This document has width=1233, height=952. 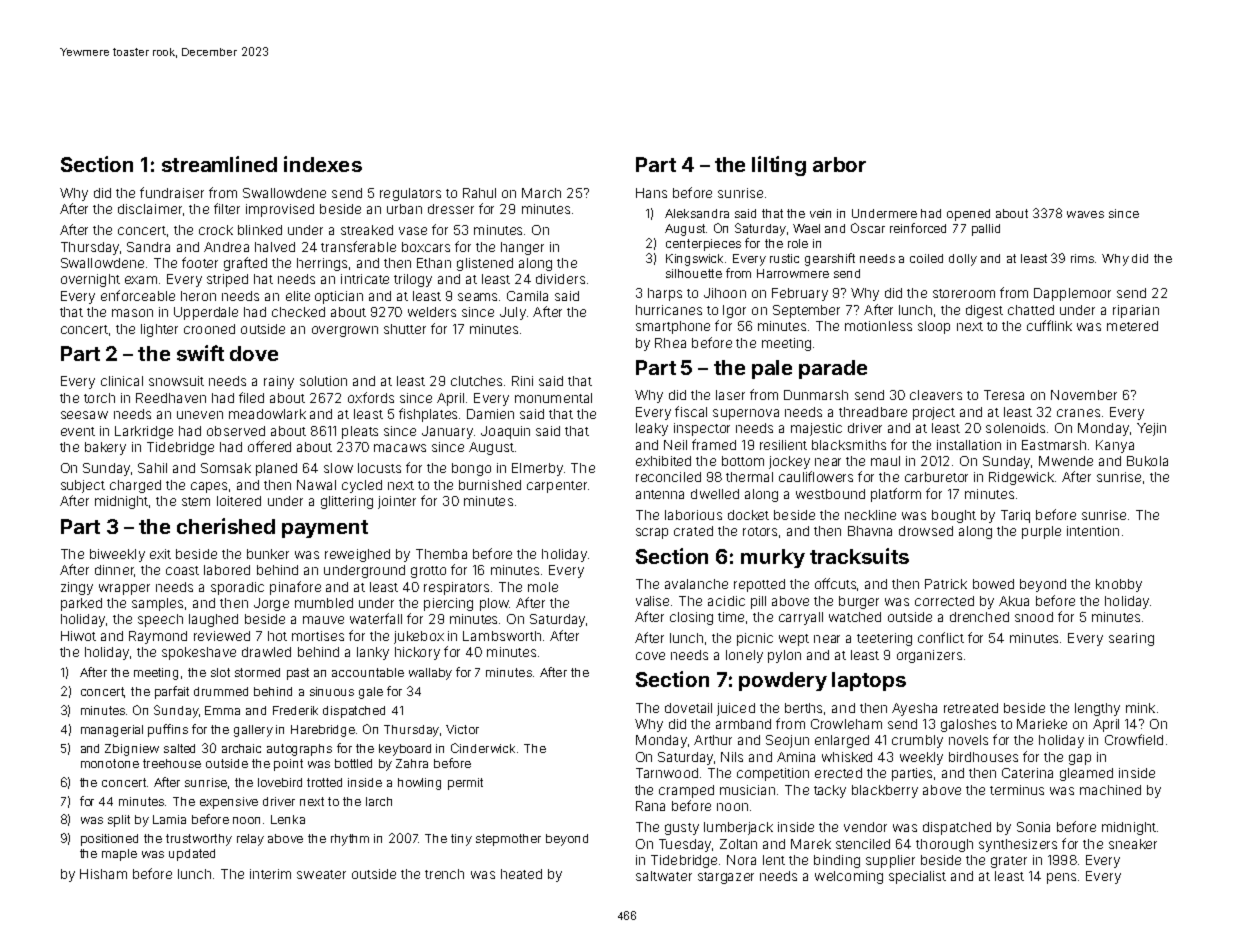 I want to click on Damien, so click(x=490, y=414).
